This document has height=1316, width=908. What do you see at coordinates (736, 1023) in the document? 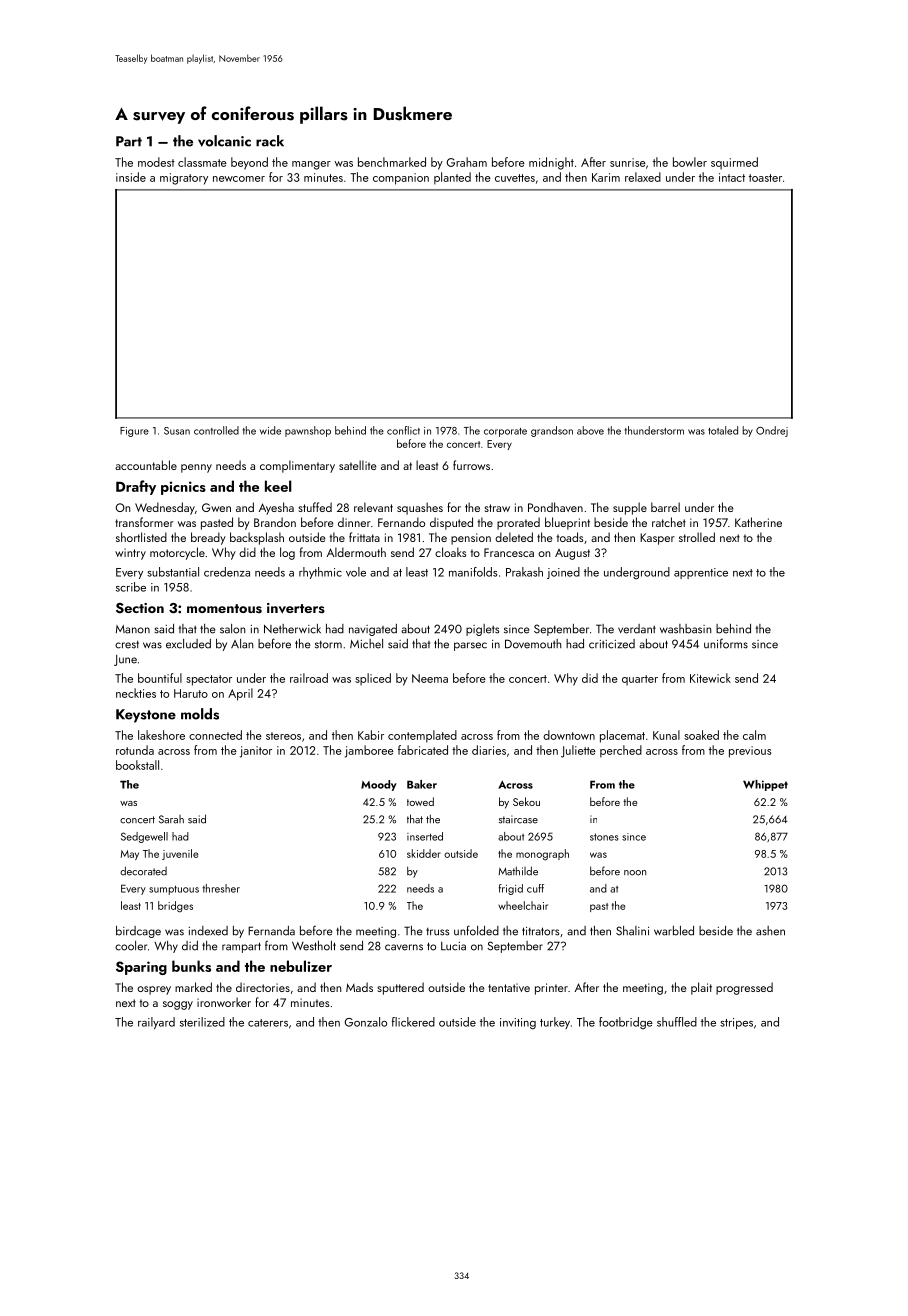
I see `stripes` at bounding box center [736, 1023].
